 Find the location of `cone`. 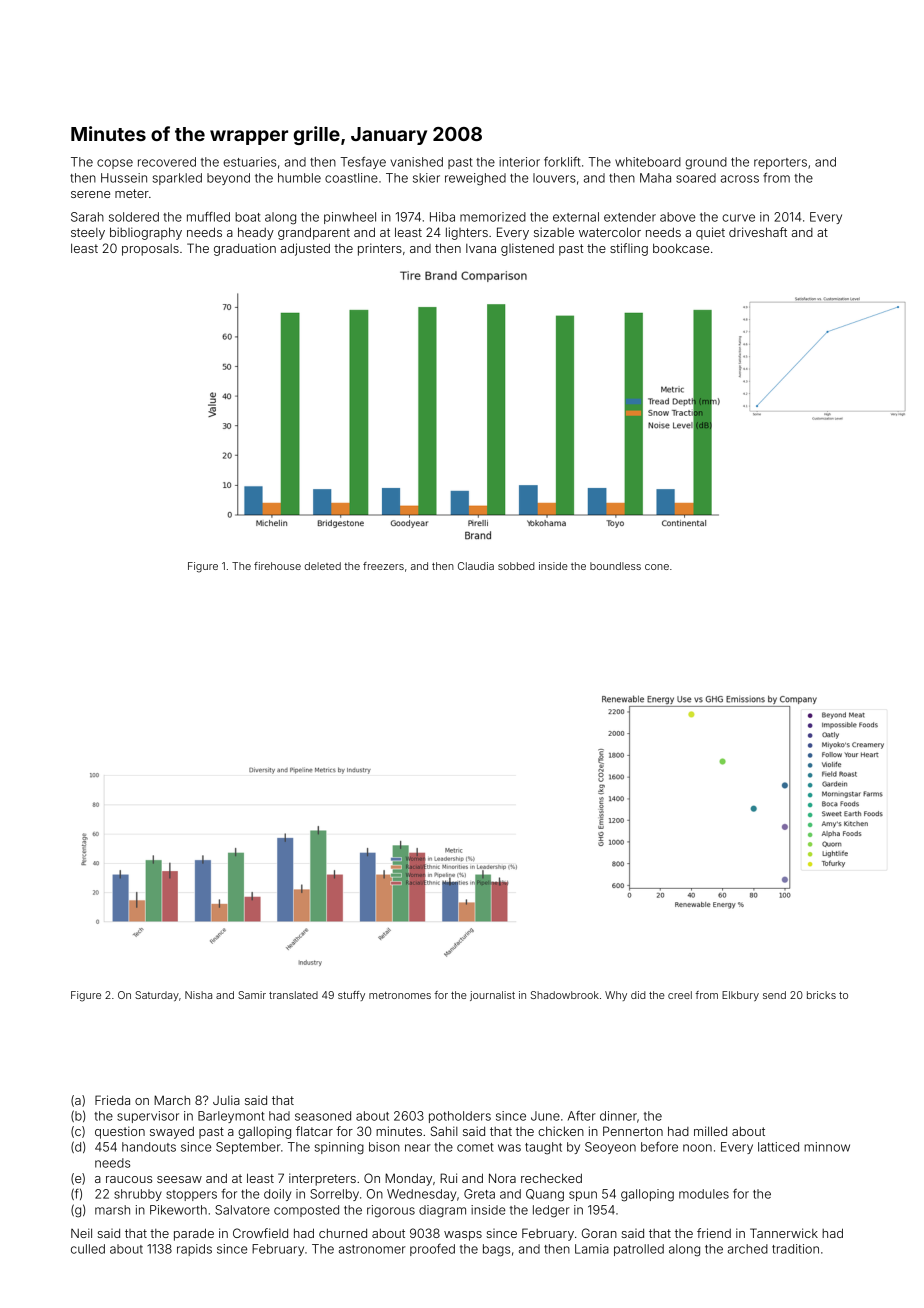

cone is located at coordinates (657, 567).
